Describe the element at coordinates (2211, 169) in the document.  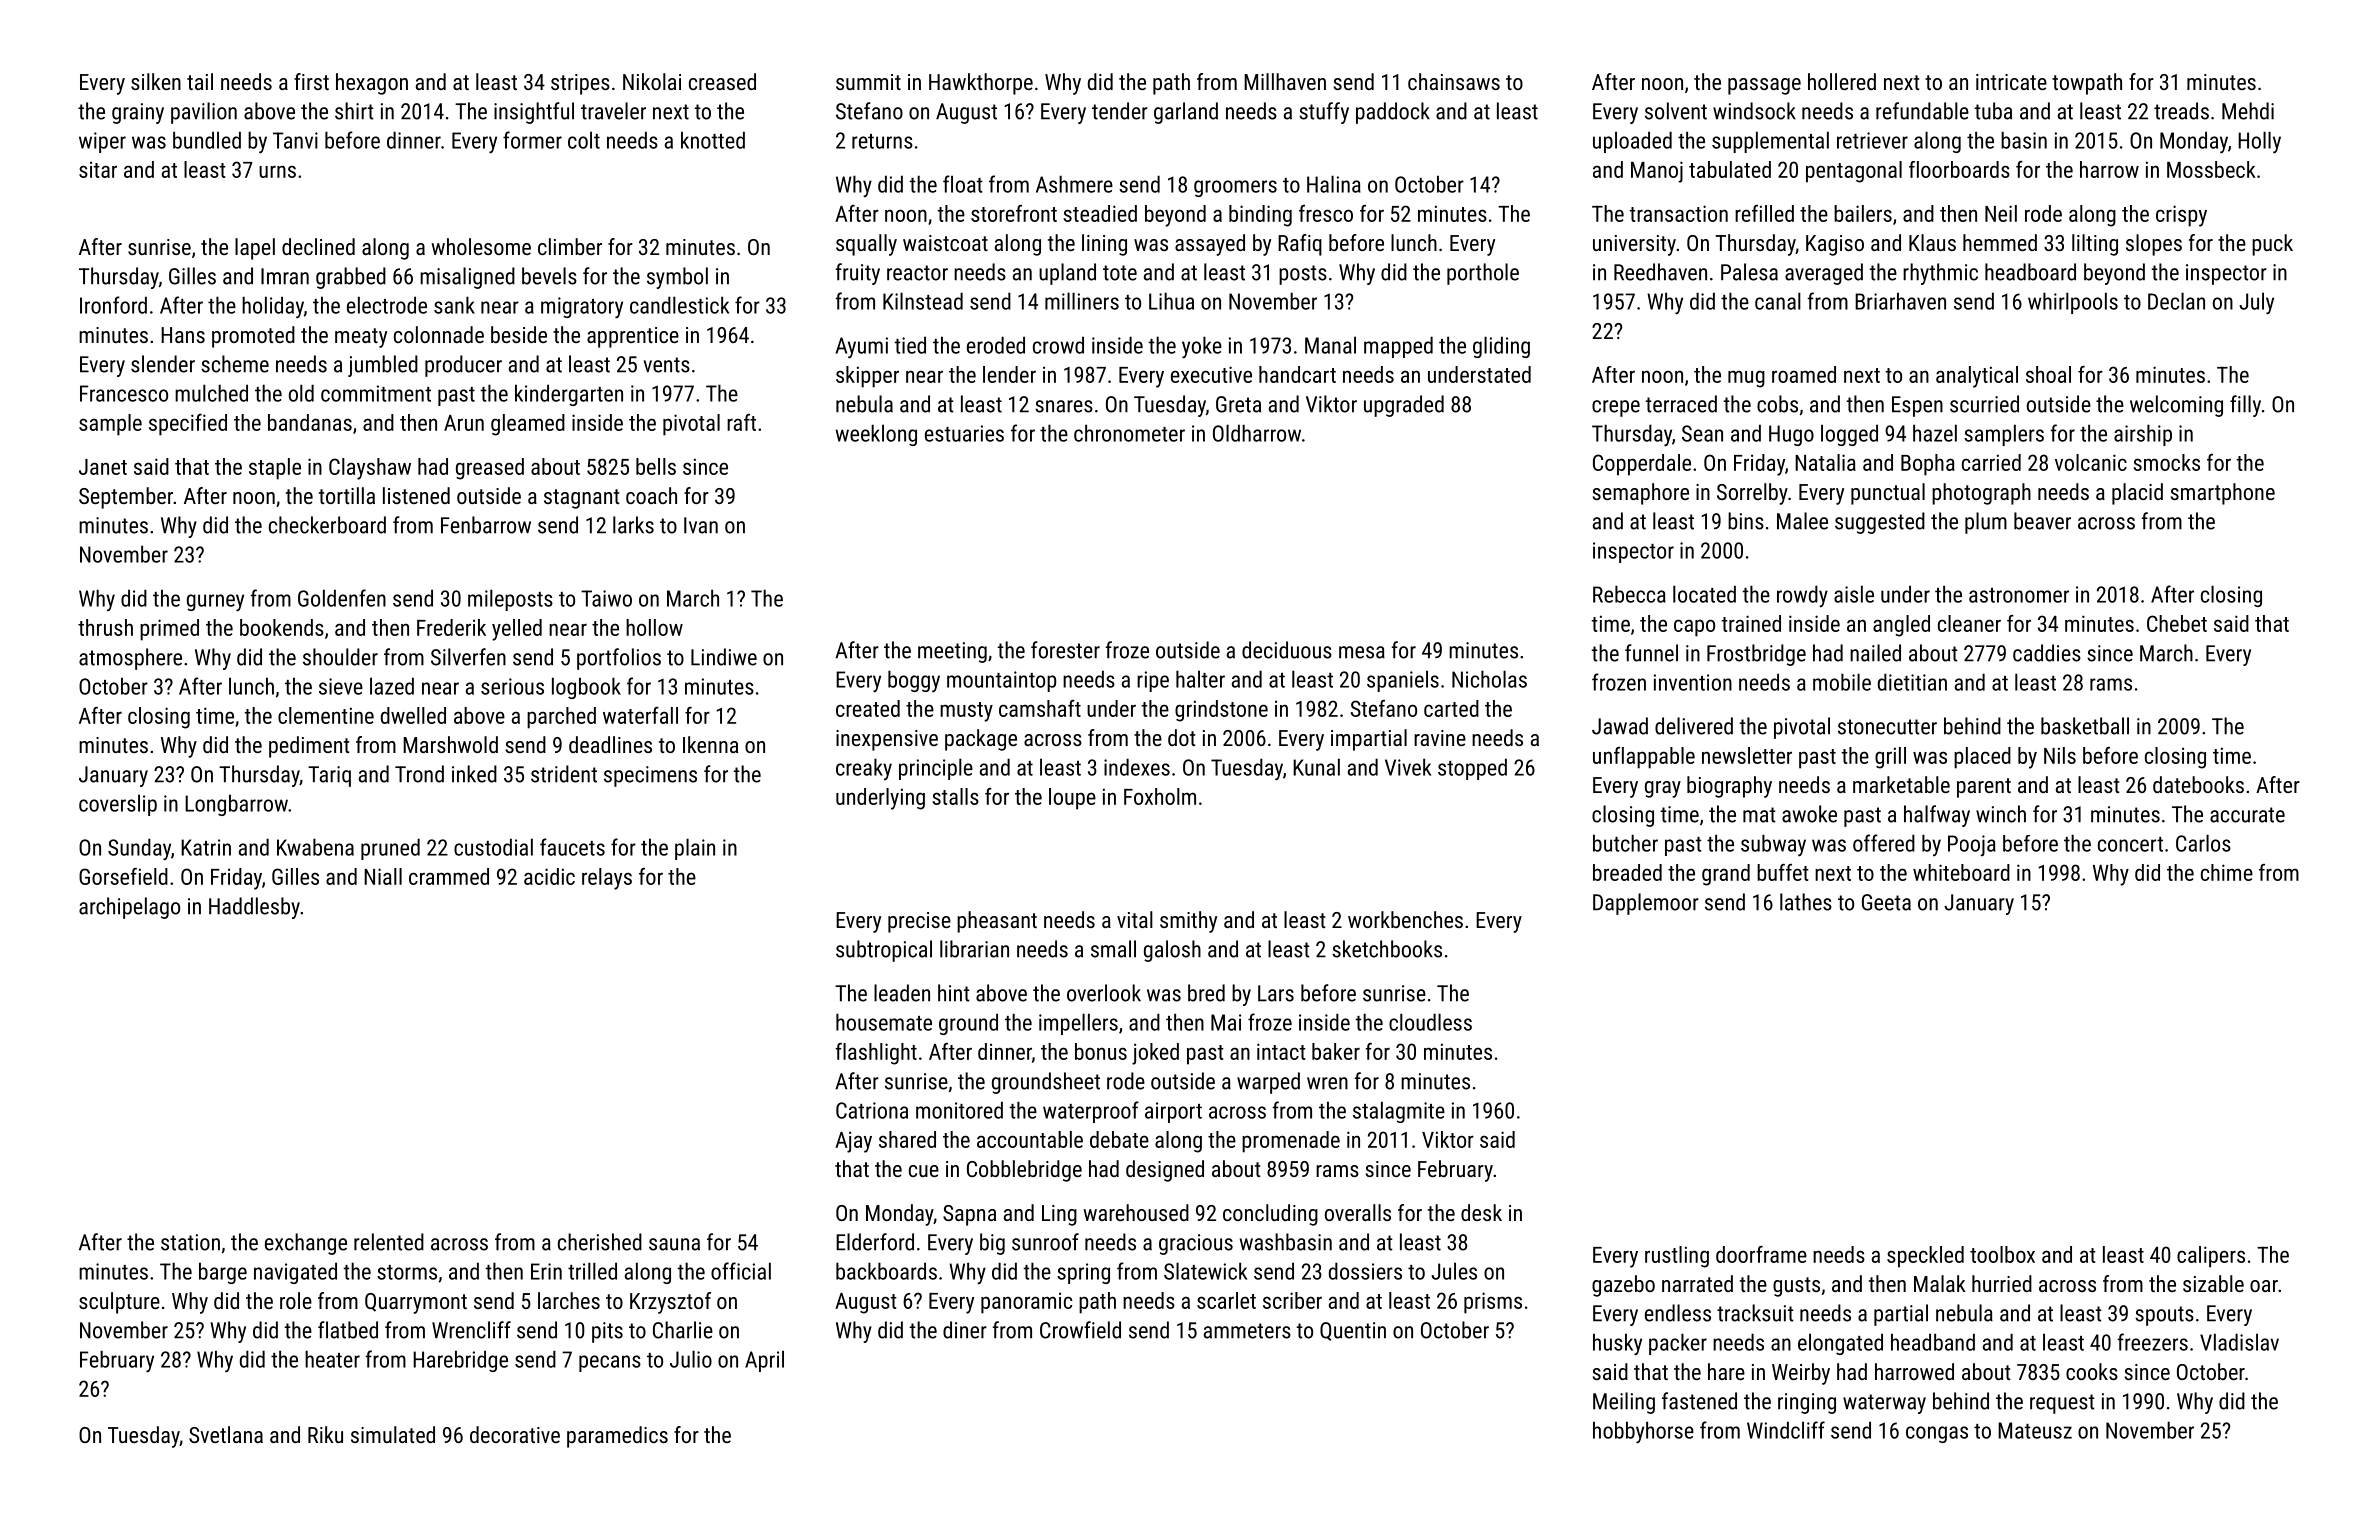
I see `Mossbeck` at that location.
